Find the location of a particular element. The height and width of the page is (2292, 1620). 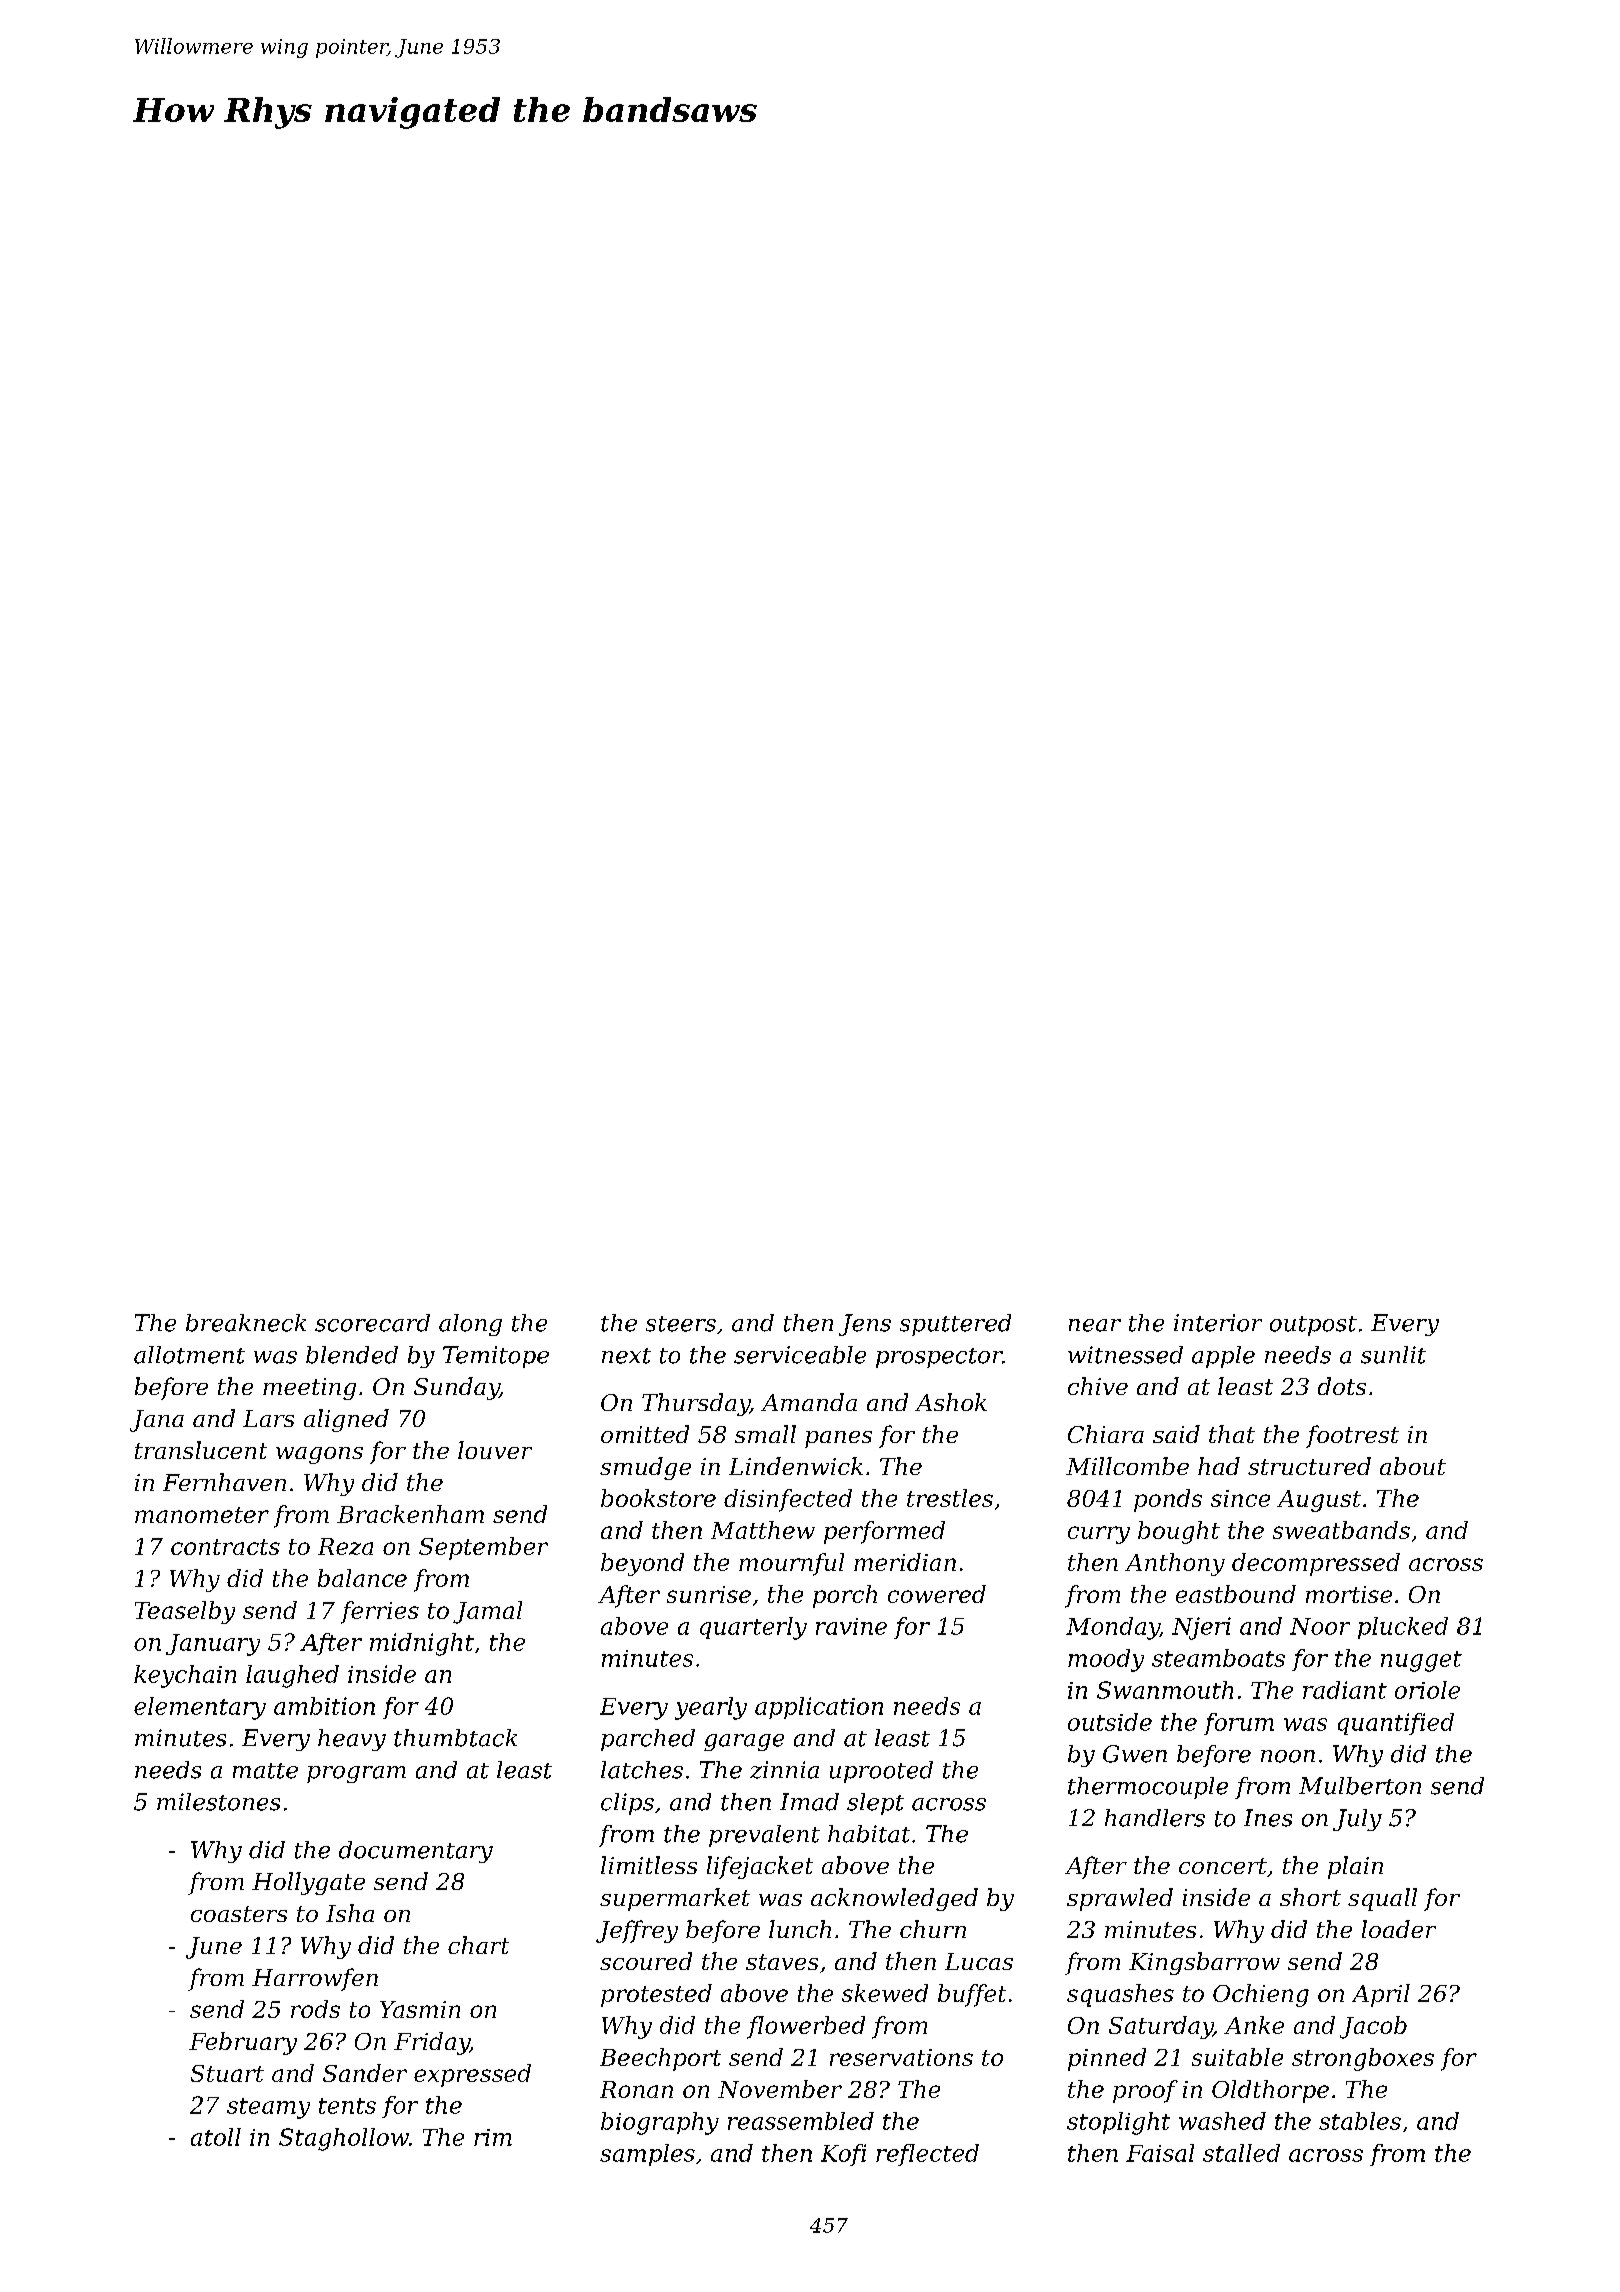

ferries is located at coordinates (380, 1612).
